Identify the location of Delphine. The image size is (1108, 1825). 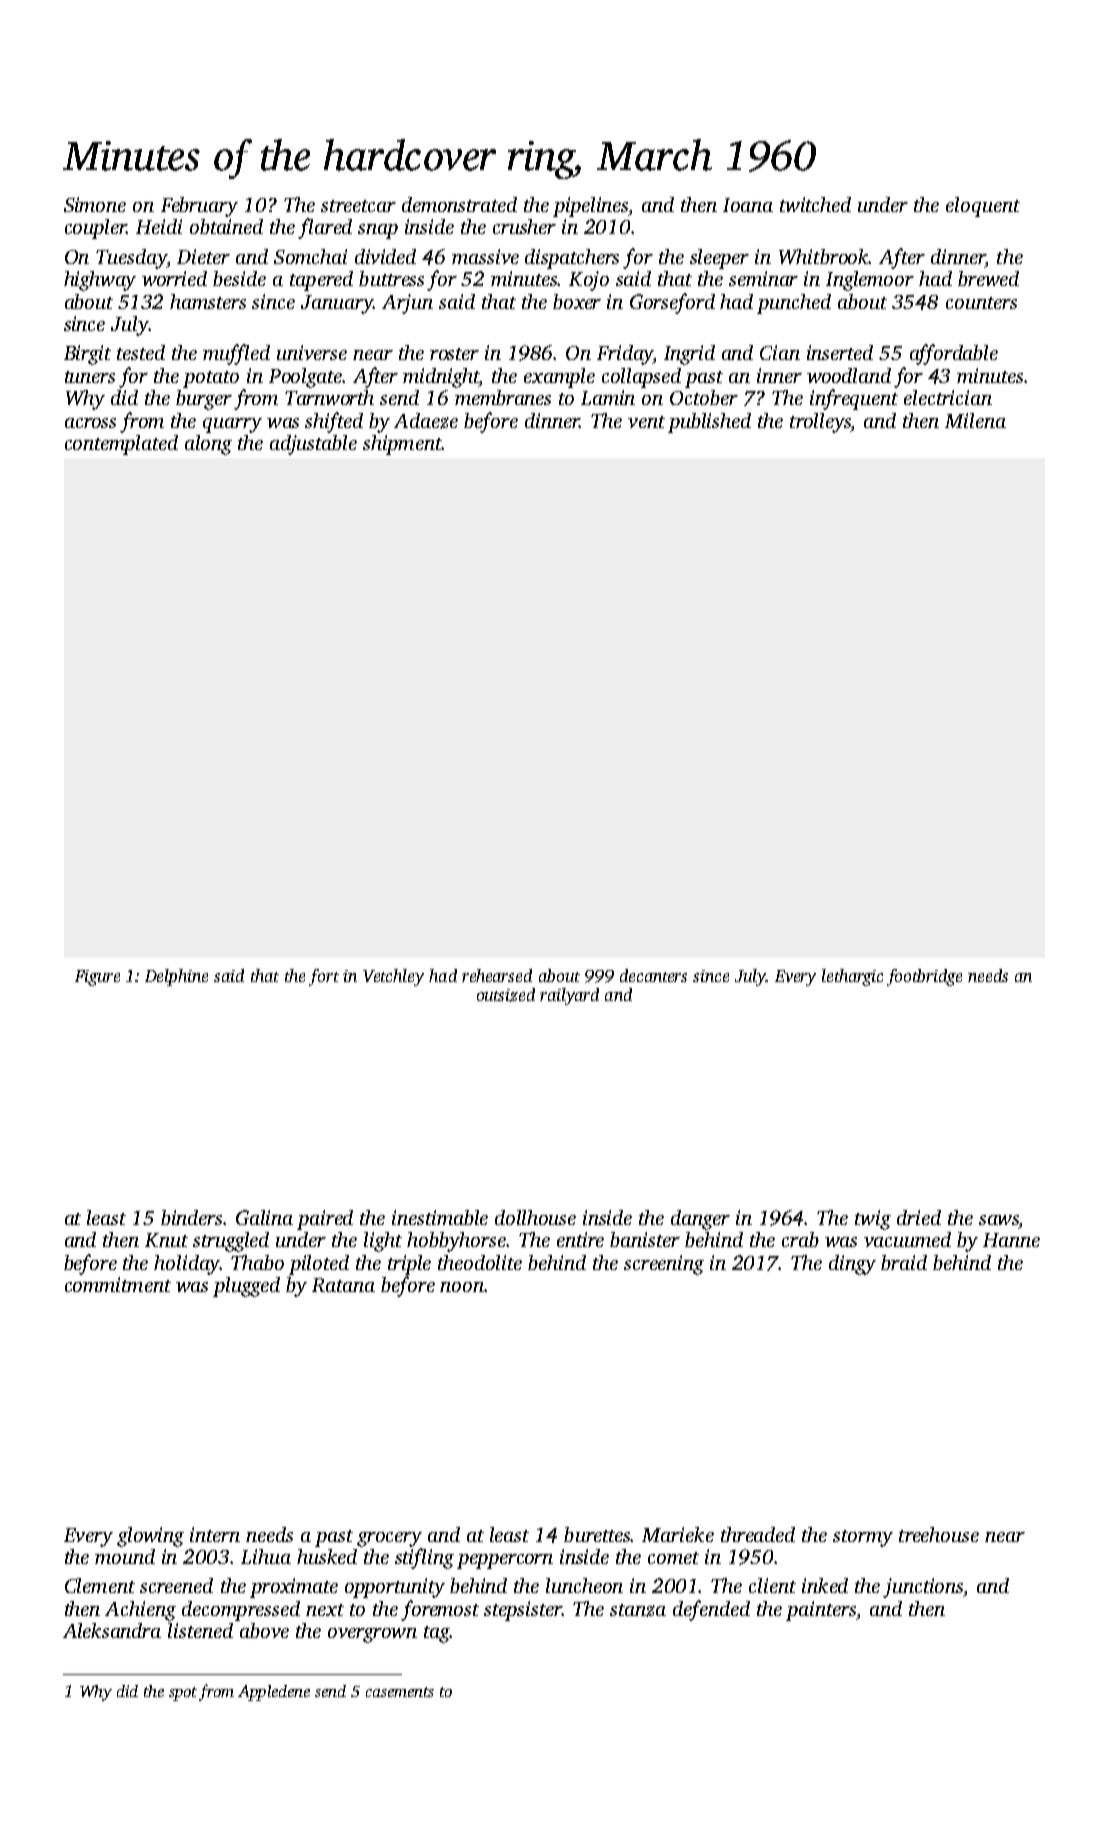
(176, 977).
